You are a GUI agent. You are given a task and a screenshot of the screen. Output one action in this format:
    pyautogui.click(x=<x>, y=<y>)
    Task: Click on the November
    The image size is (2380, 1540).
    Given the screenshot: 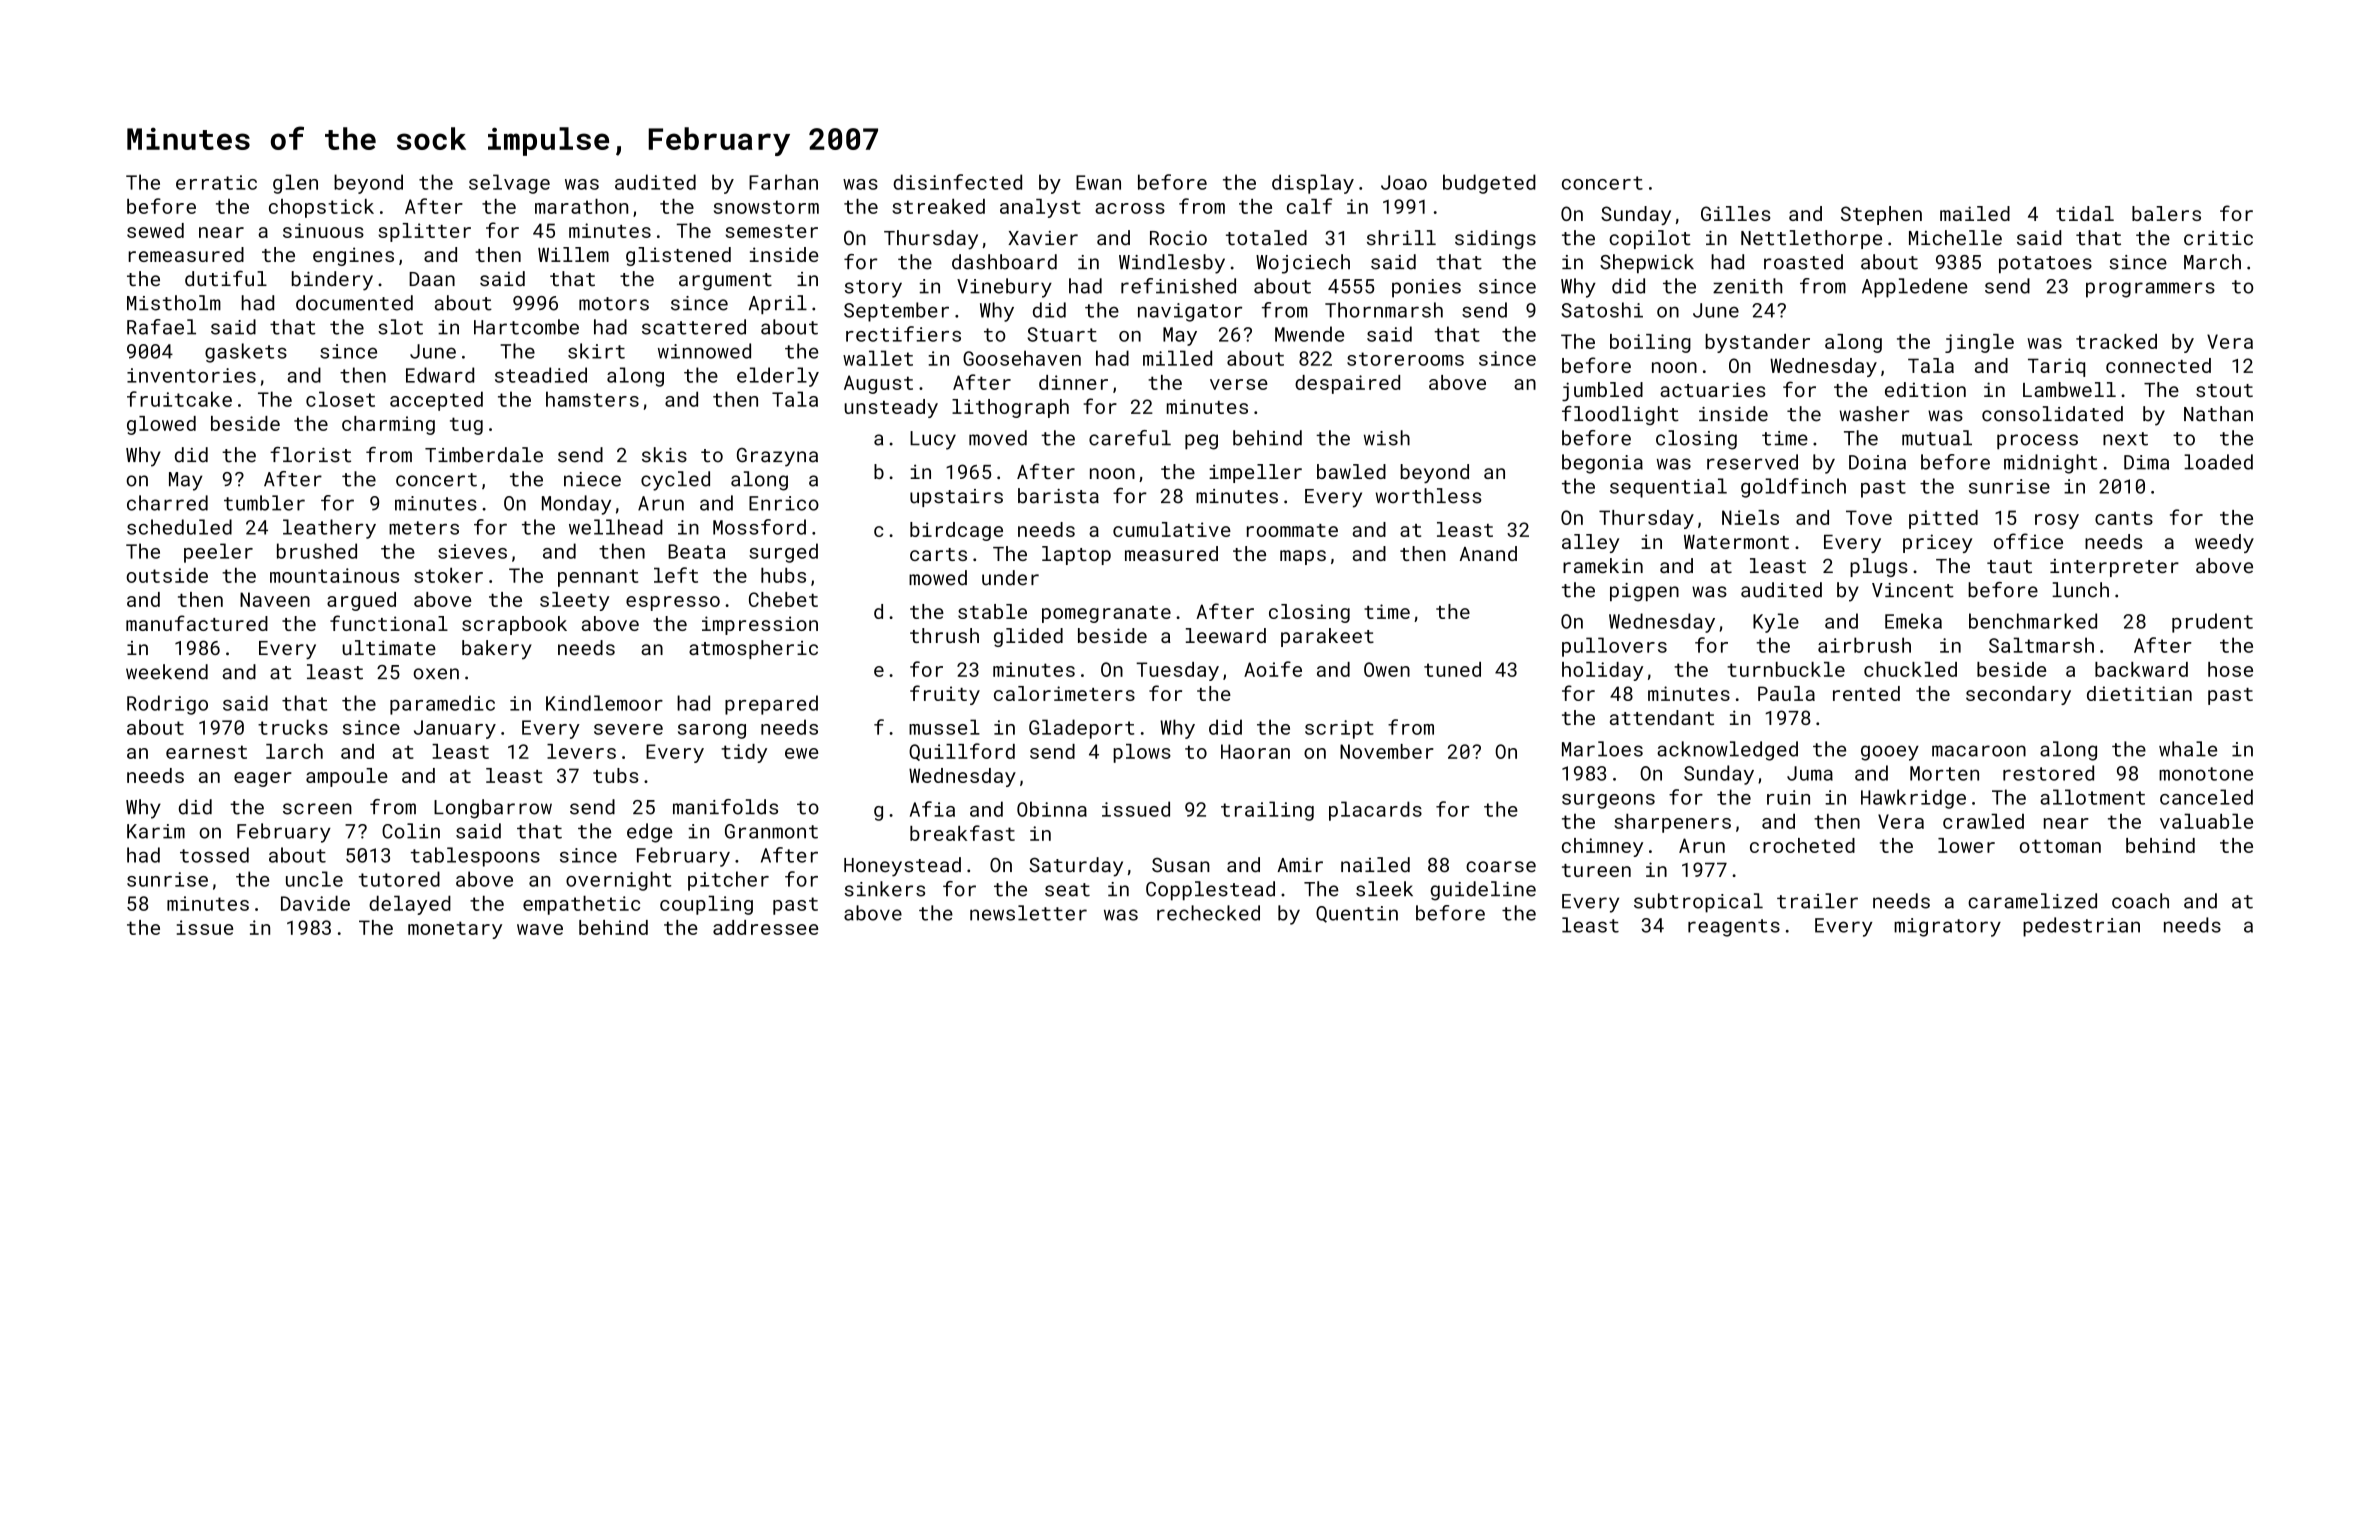 What is the action you would take?
    pyautogui.click(x=1387, y=751)
